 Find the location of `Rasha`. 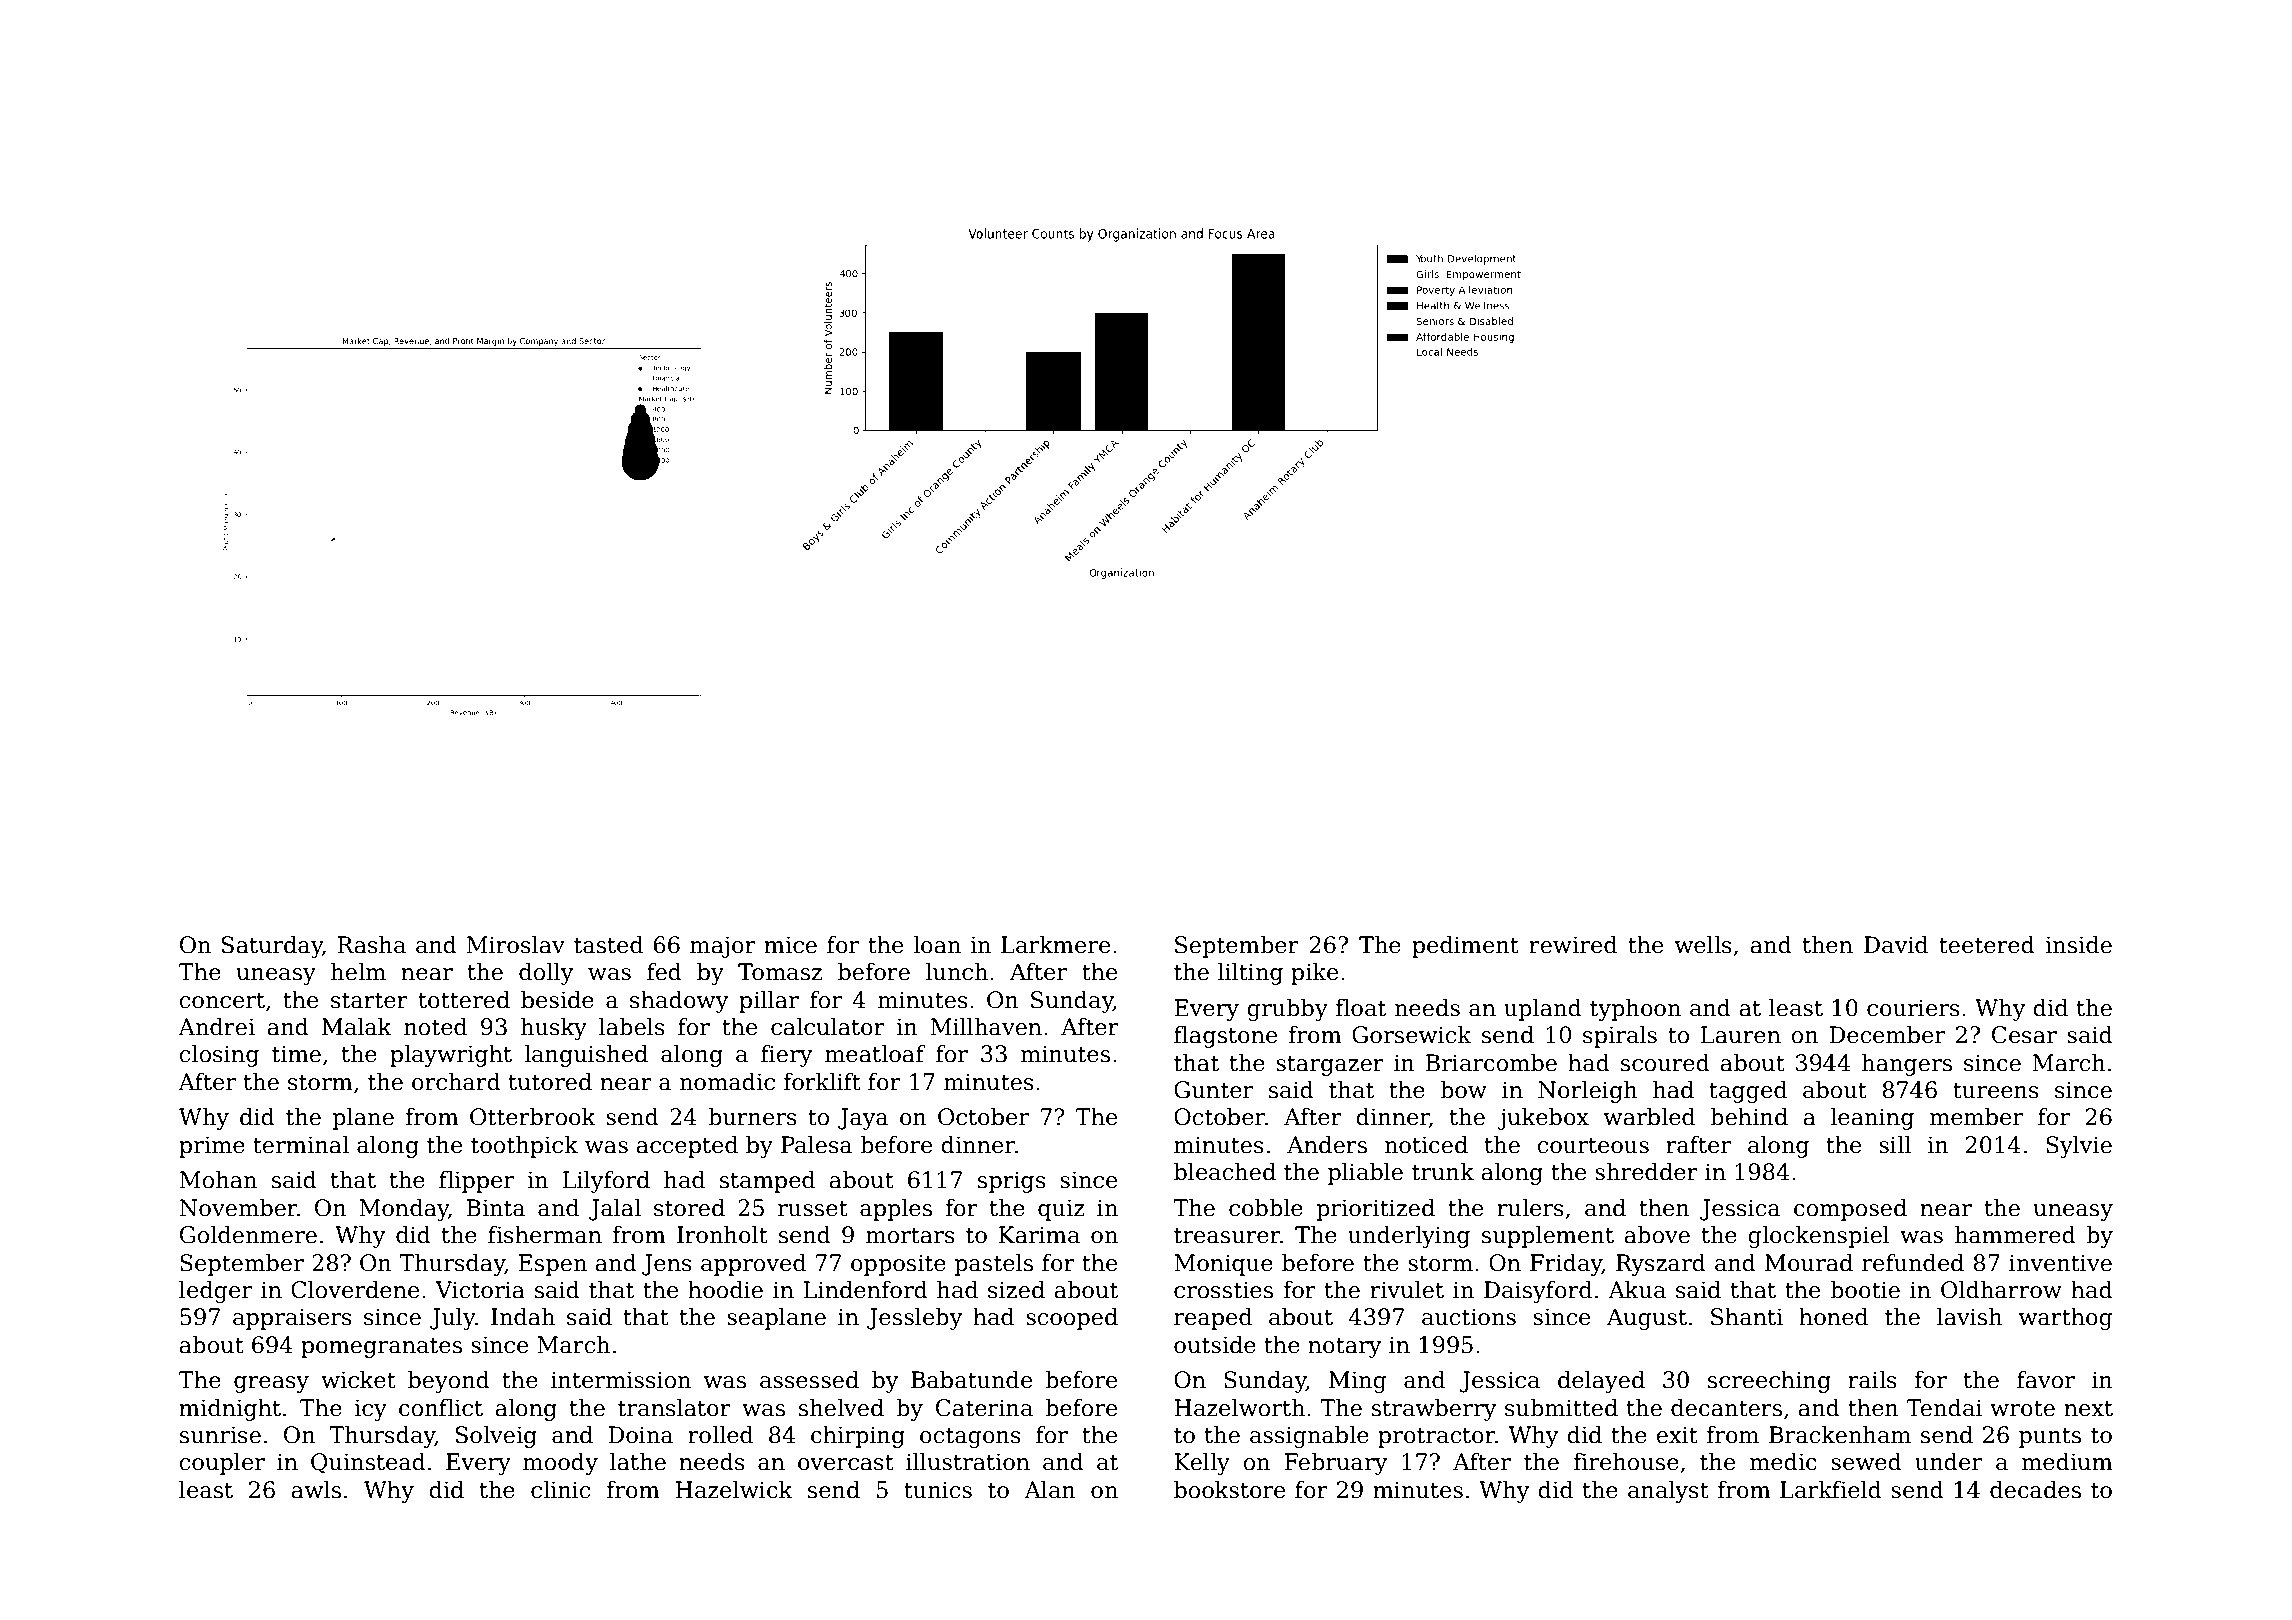

Rasha is located at coordinates (371, 945).
